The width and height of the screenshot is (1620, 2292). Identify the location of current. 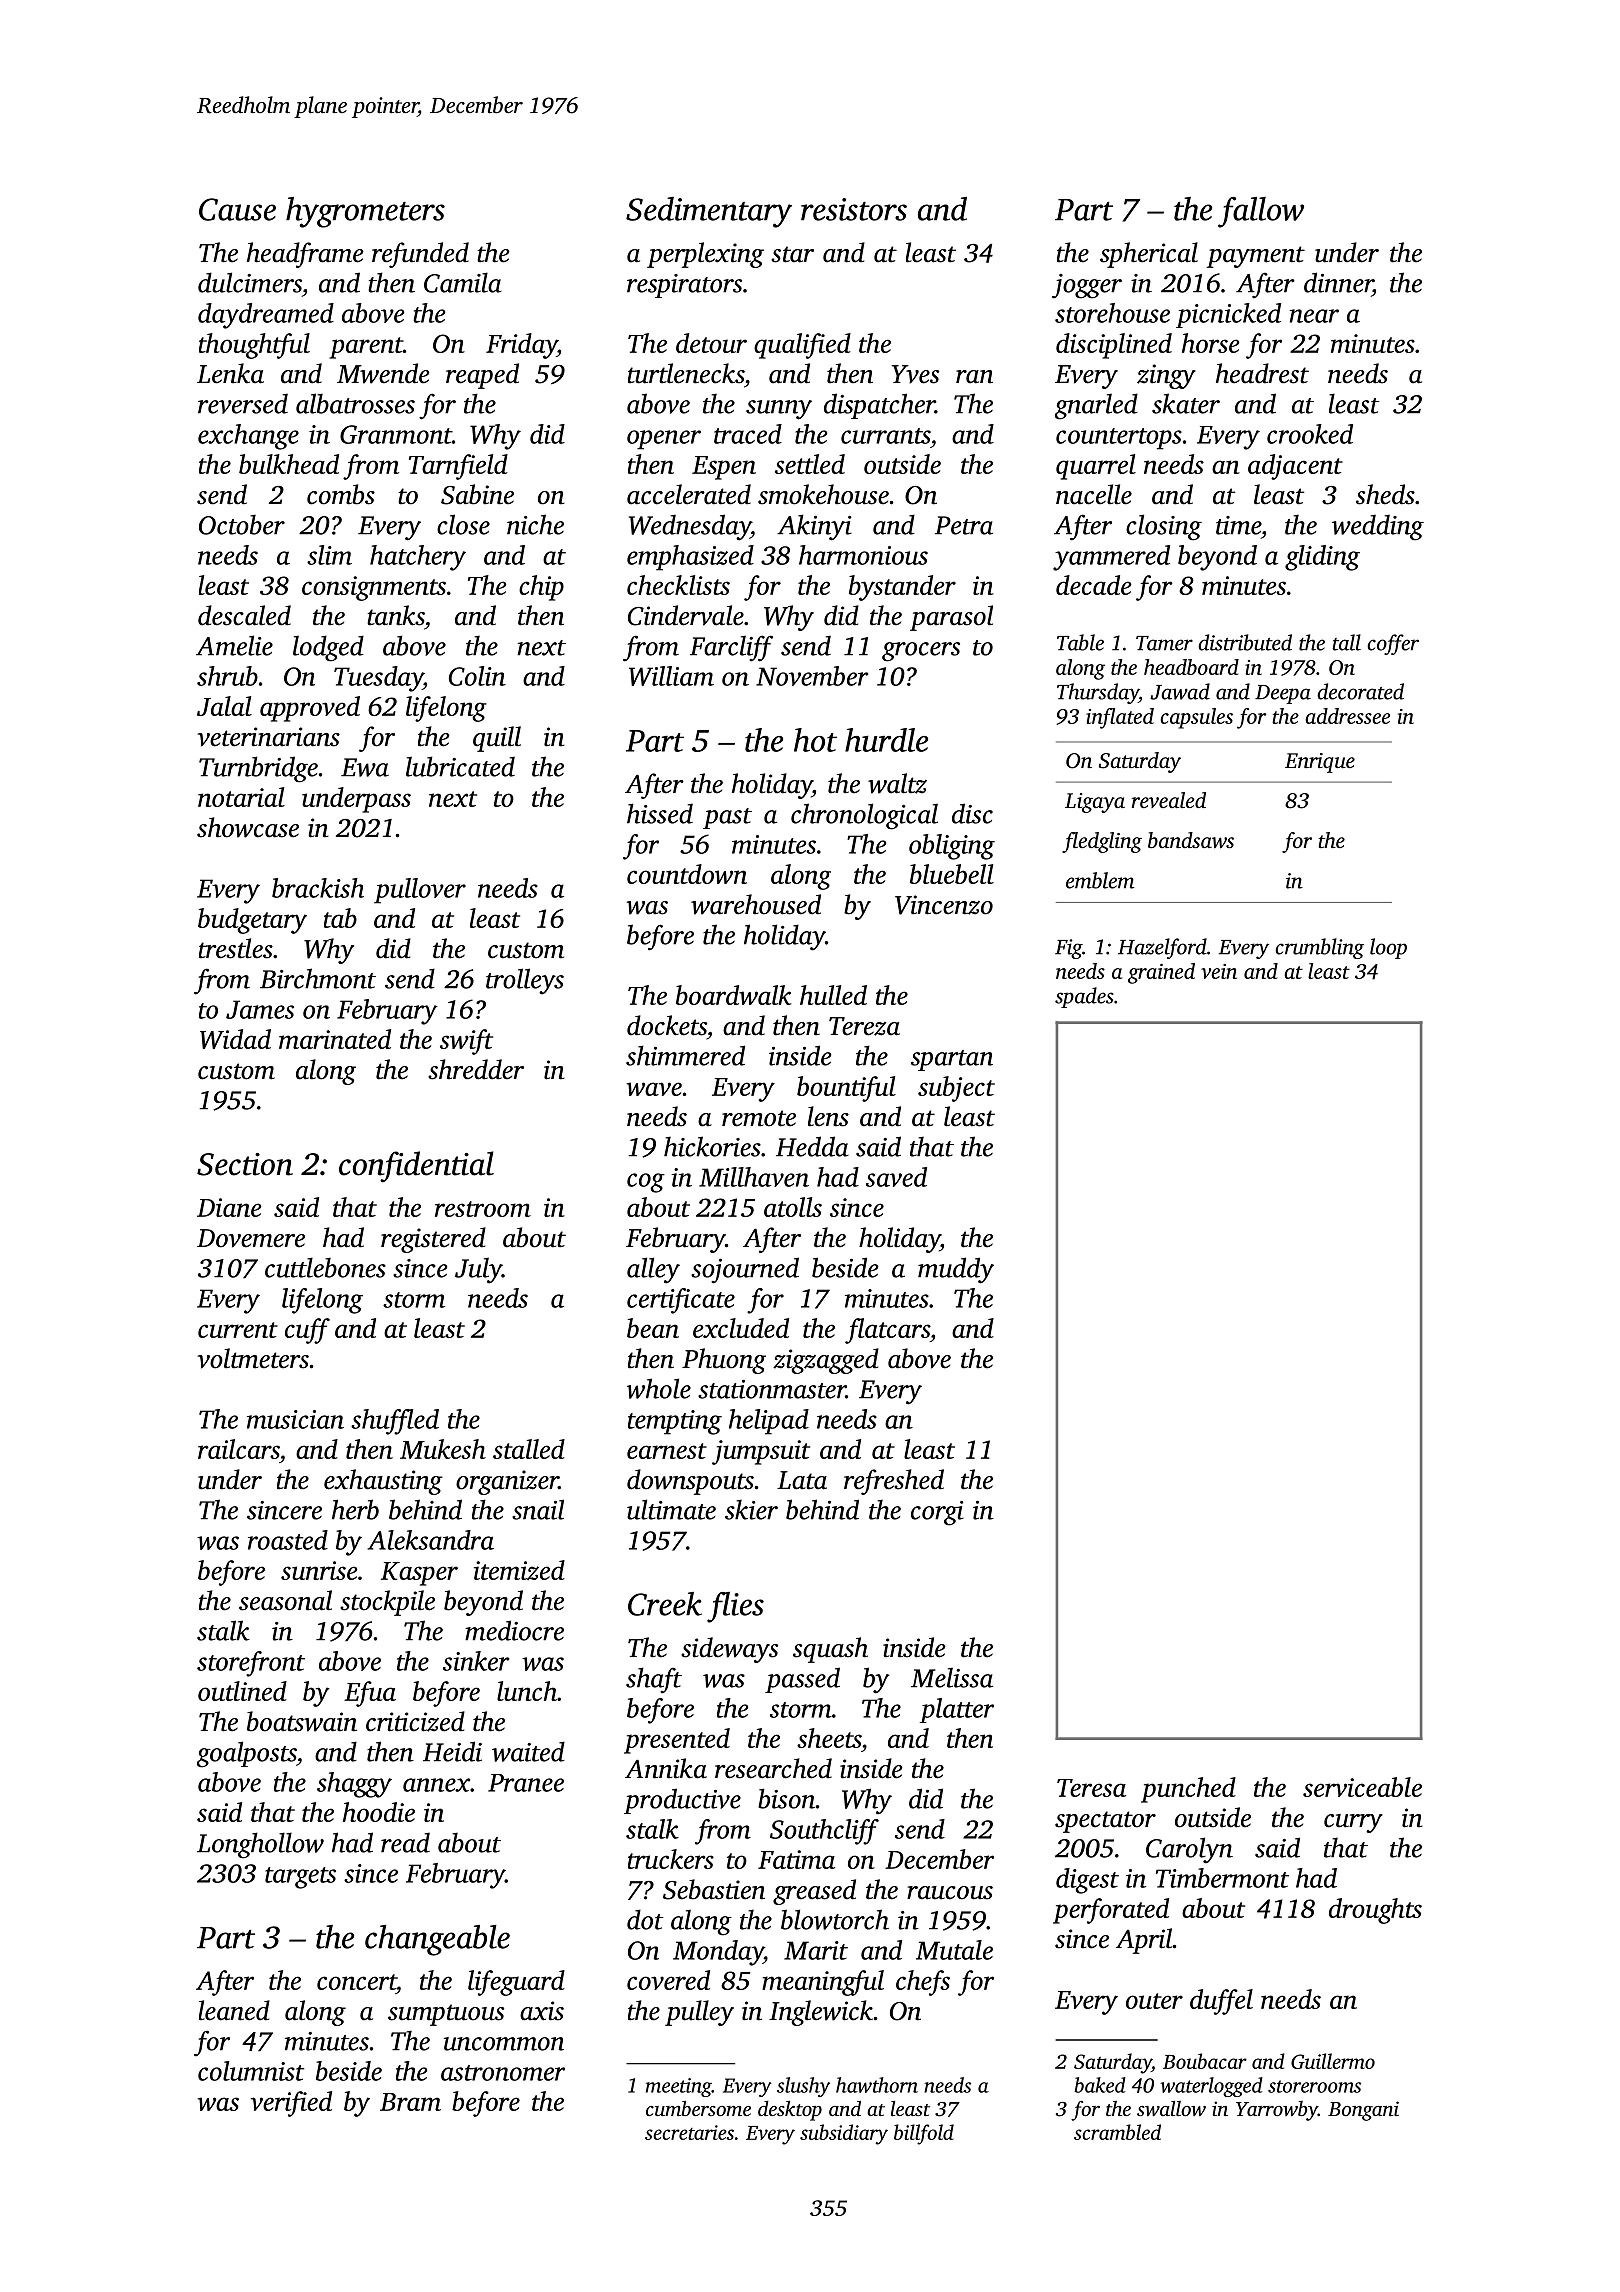
(238, 1330).
